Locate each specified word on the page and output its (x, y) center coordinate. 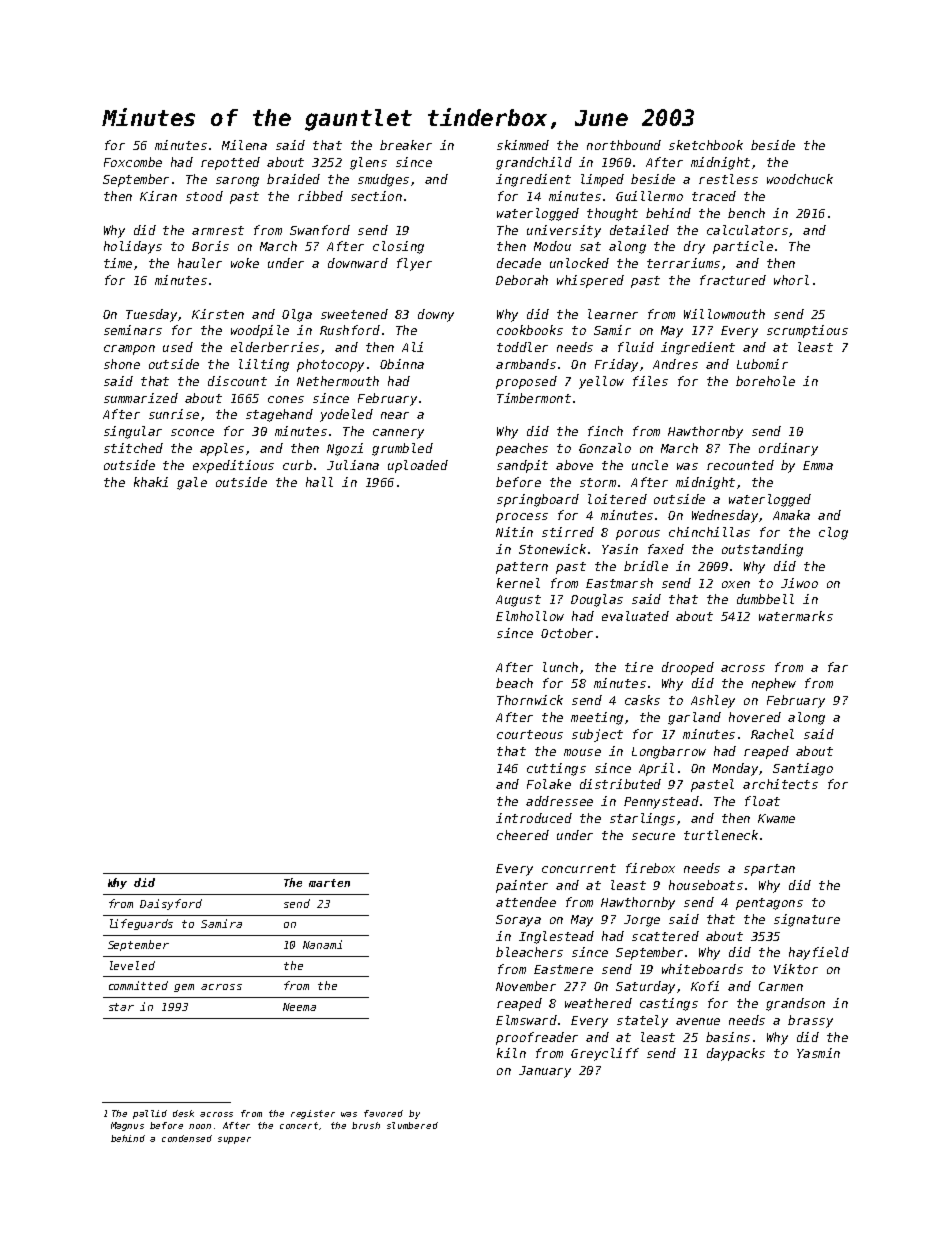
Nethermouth (338, 381)
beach (514, 683)
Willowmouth (724, 314)
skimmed (523, 145)
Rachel (772, 734)
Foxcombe (133, 162)
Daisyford (171, 904)
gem (184, 988)
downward (358, 263)
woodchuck (800, 179)
